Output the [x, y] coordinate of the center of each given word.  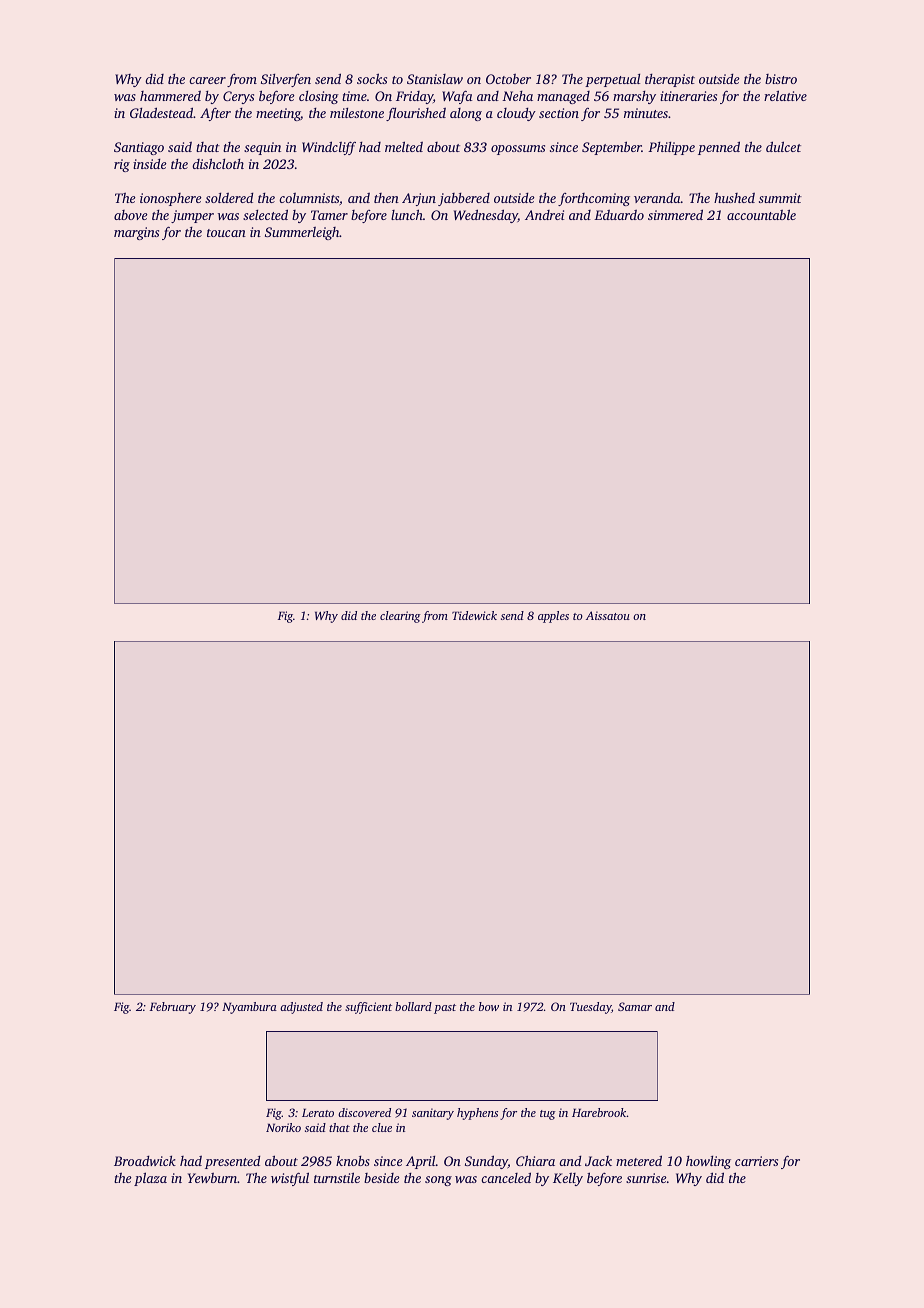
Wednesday [486, 216]
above [131, 215]
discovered [364, 1112]
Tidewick [474, 615]
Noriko [283, 1127]
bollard [413, 1006]
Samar [635, 1006]
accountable [761, 214]
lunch [407, 214]
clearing [400, 617]
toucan [226, 233]
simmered [675, 214]
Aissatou [608, 615]
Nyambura [249, 1008]
